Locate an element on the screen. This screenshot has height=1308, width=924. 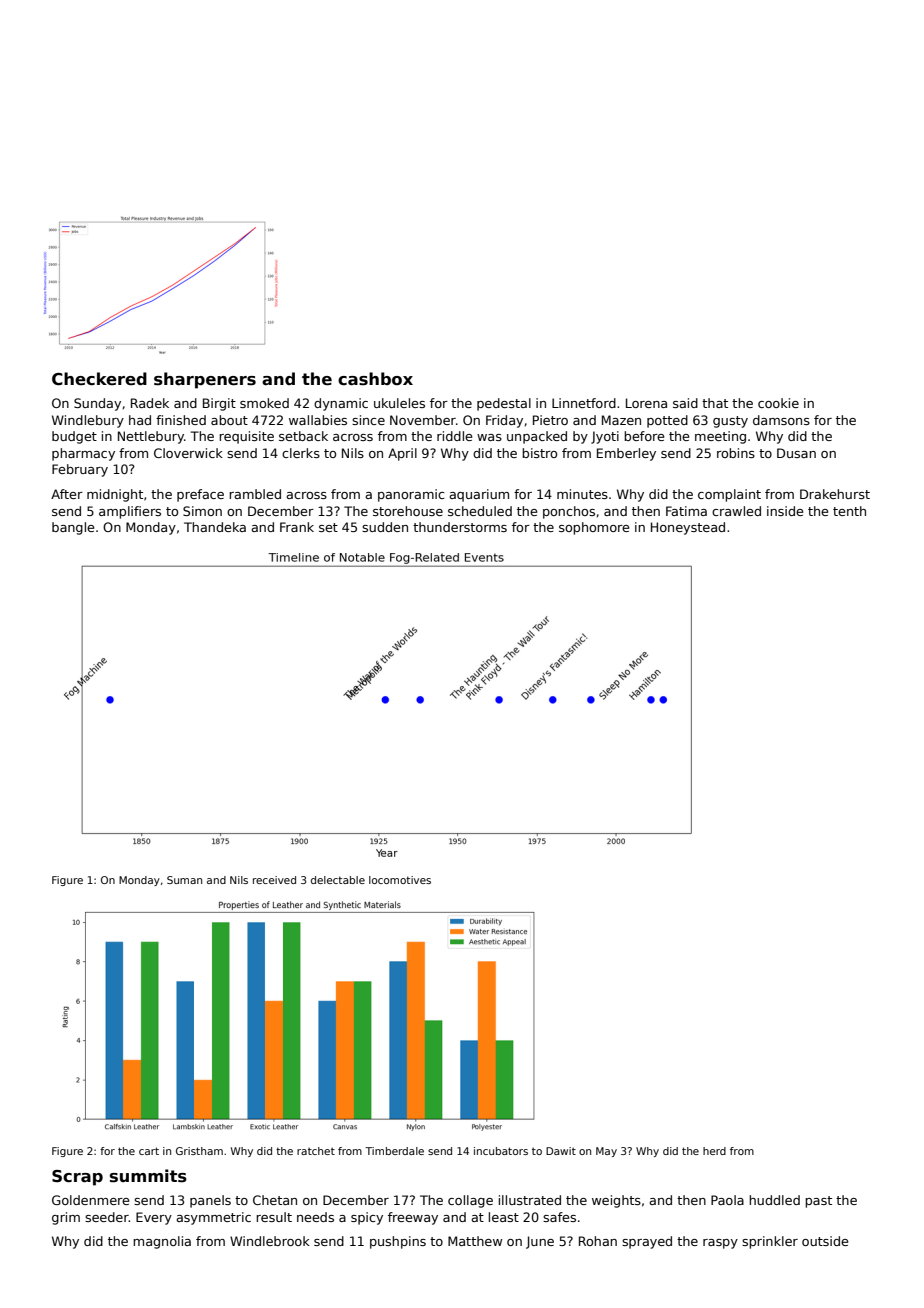
Windlebrook is located at coordinates (270, 1241).
